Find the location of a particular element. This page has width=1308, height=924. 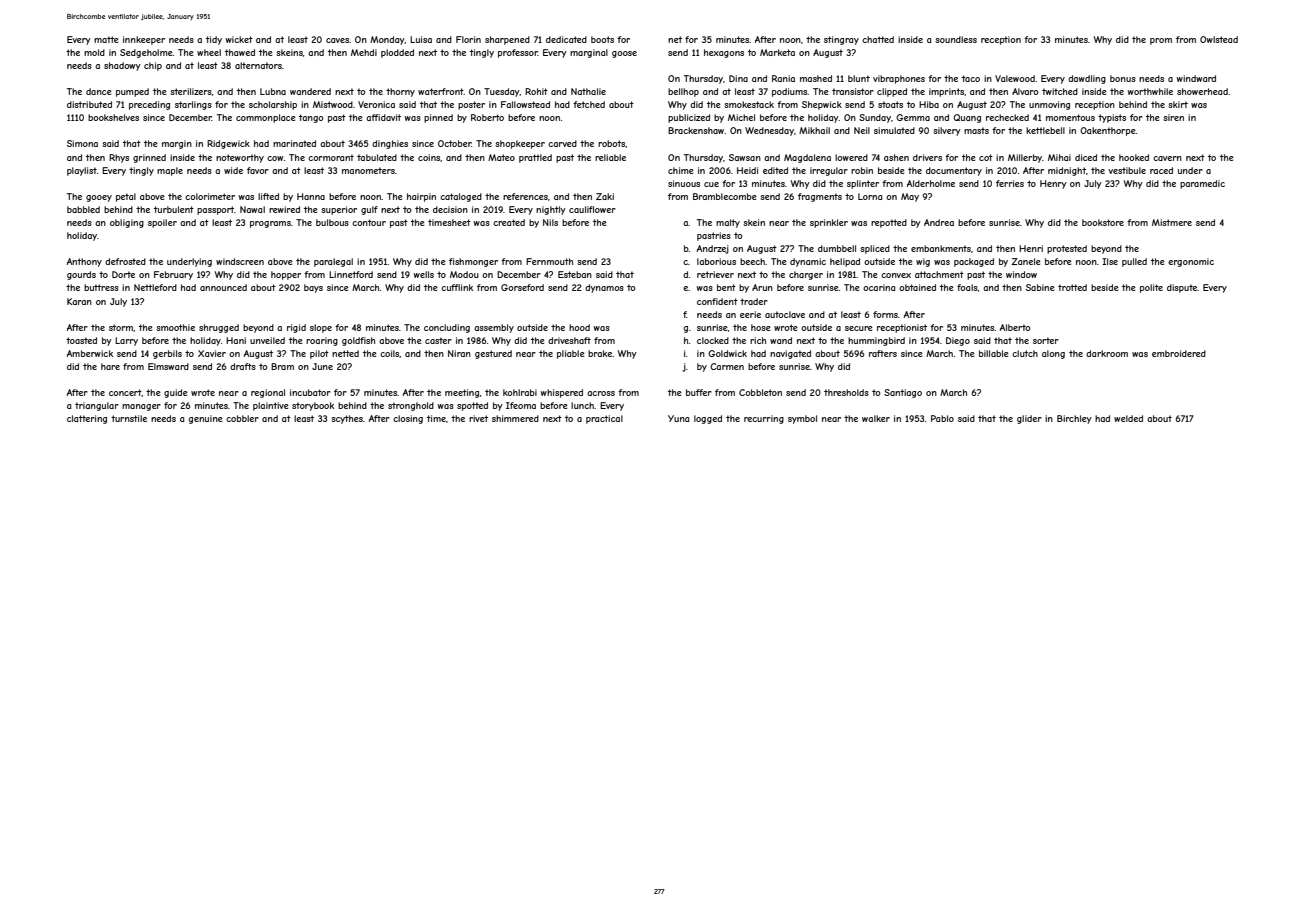

prom is located at coordinates (1161, 41).
